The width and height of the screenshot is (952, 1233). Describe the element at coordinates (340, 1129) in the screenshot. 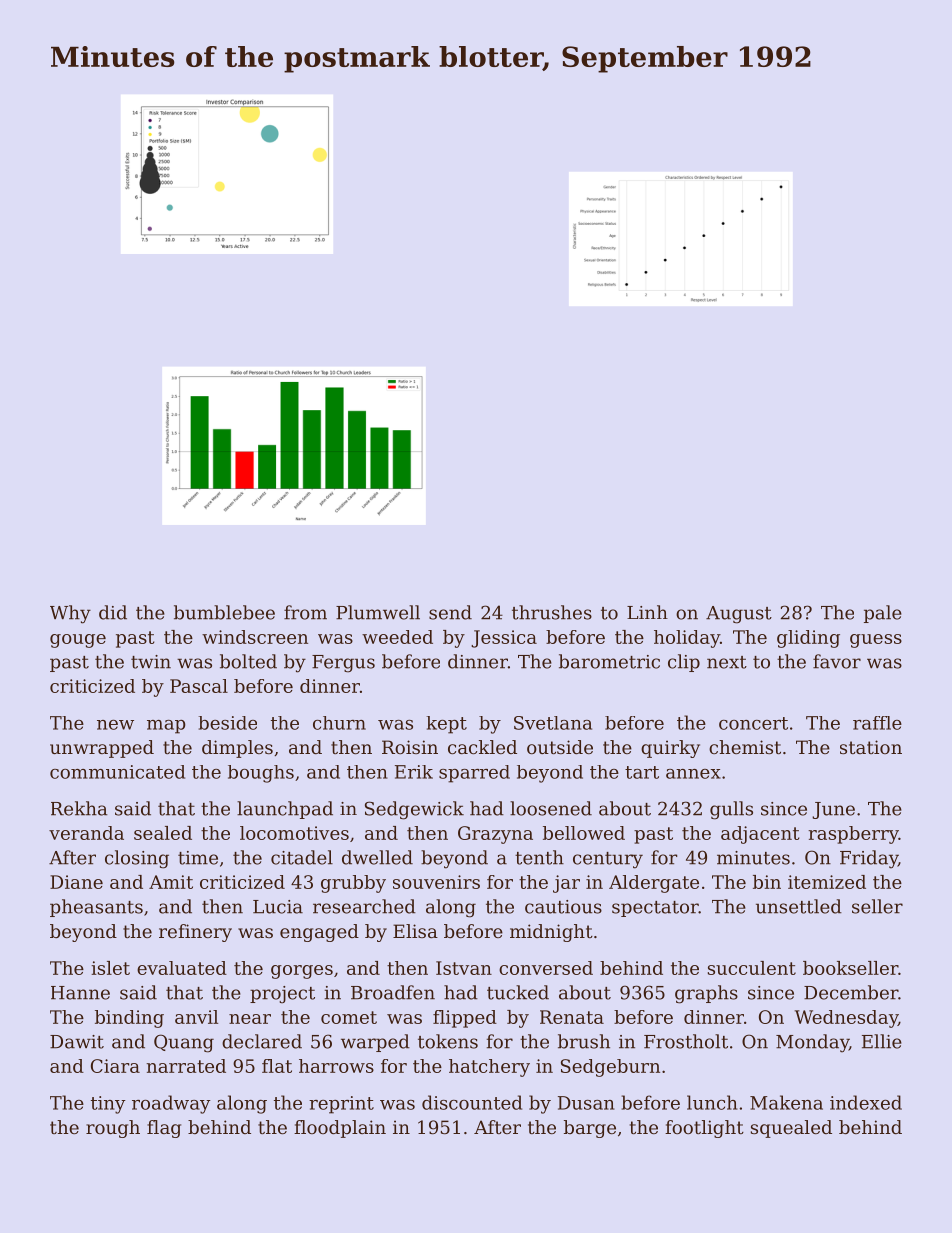

I see `floodplain` at that location.
